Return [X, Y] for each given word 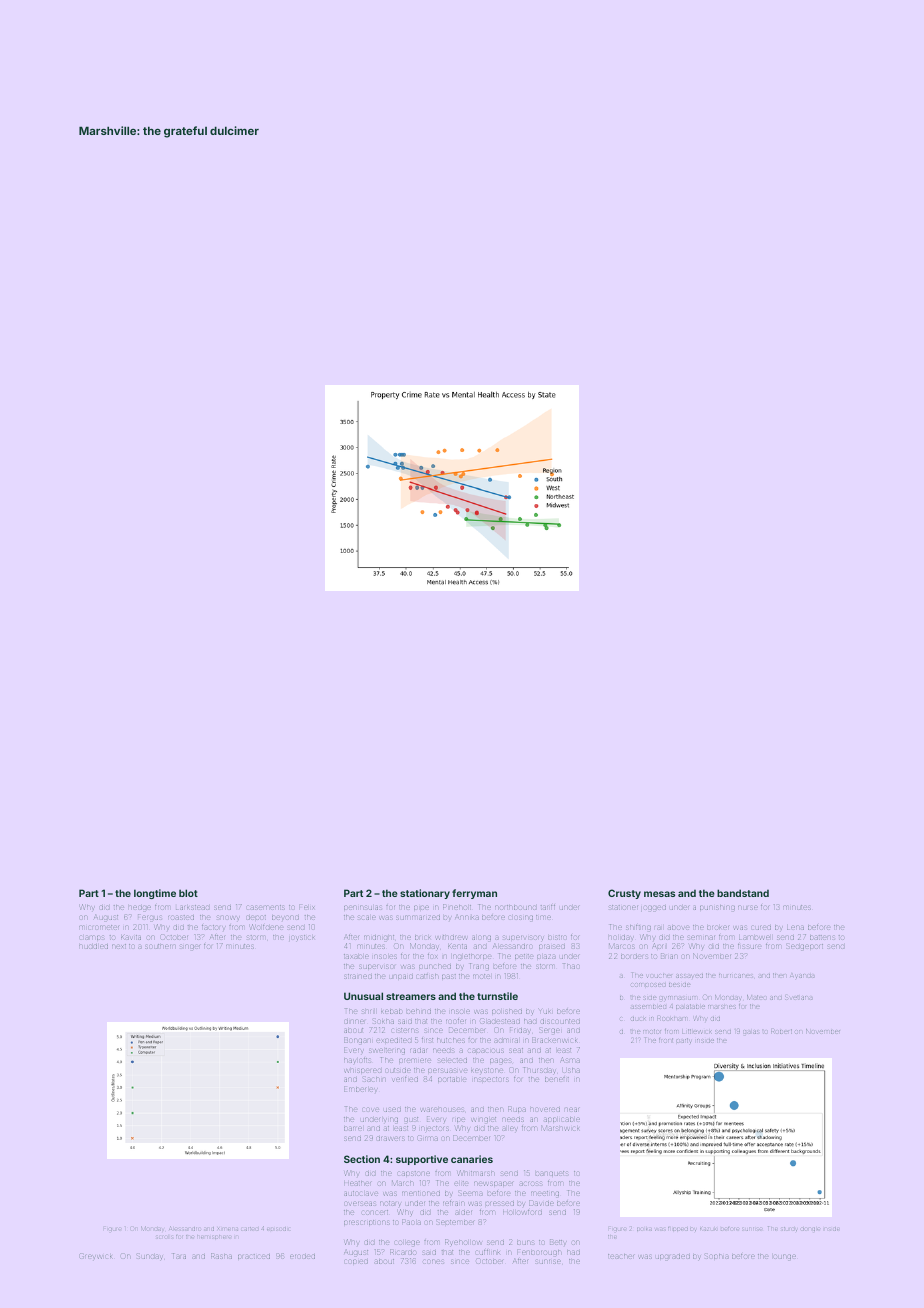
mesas [659, 894]
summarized [418, 918]
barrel [353, 1129]
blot [188, 893]
